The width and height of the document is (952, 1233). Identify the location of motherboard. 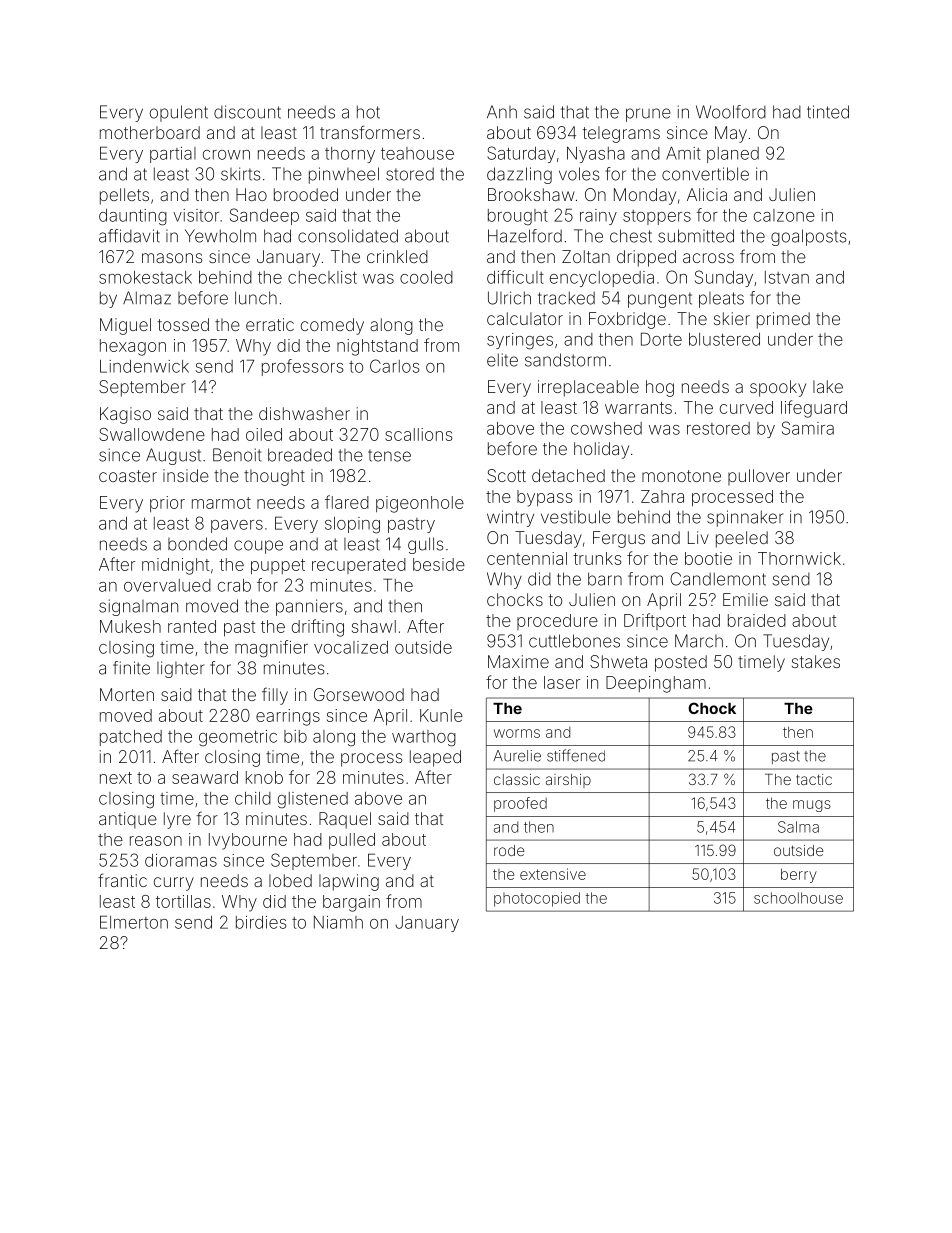
(150, 132).
